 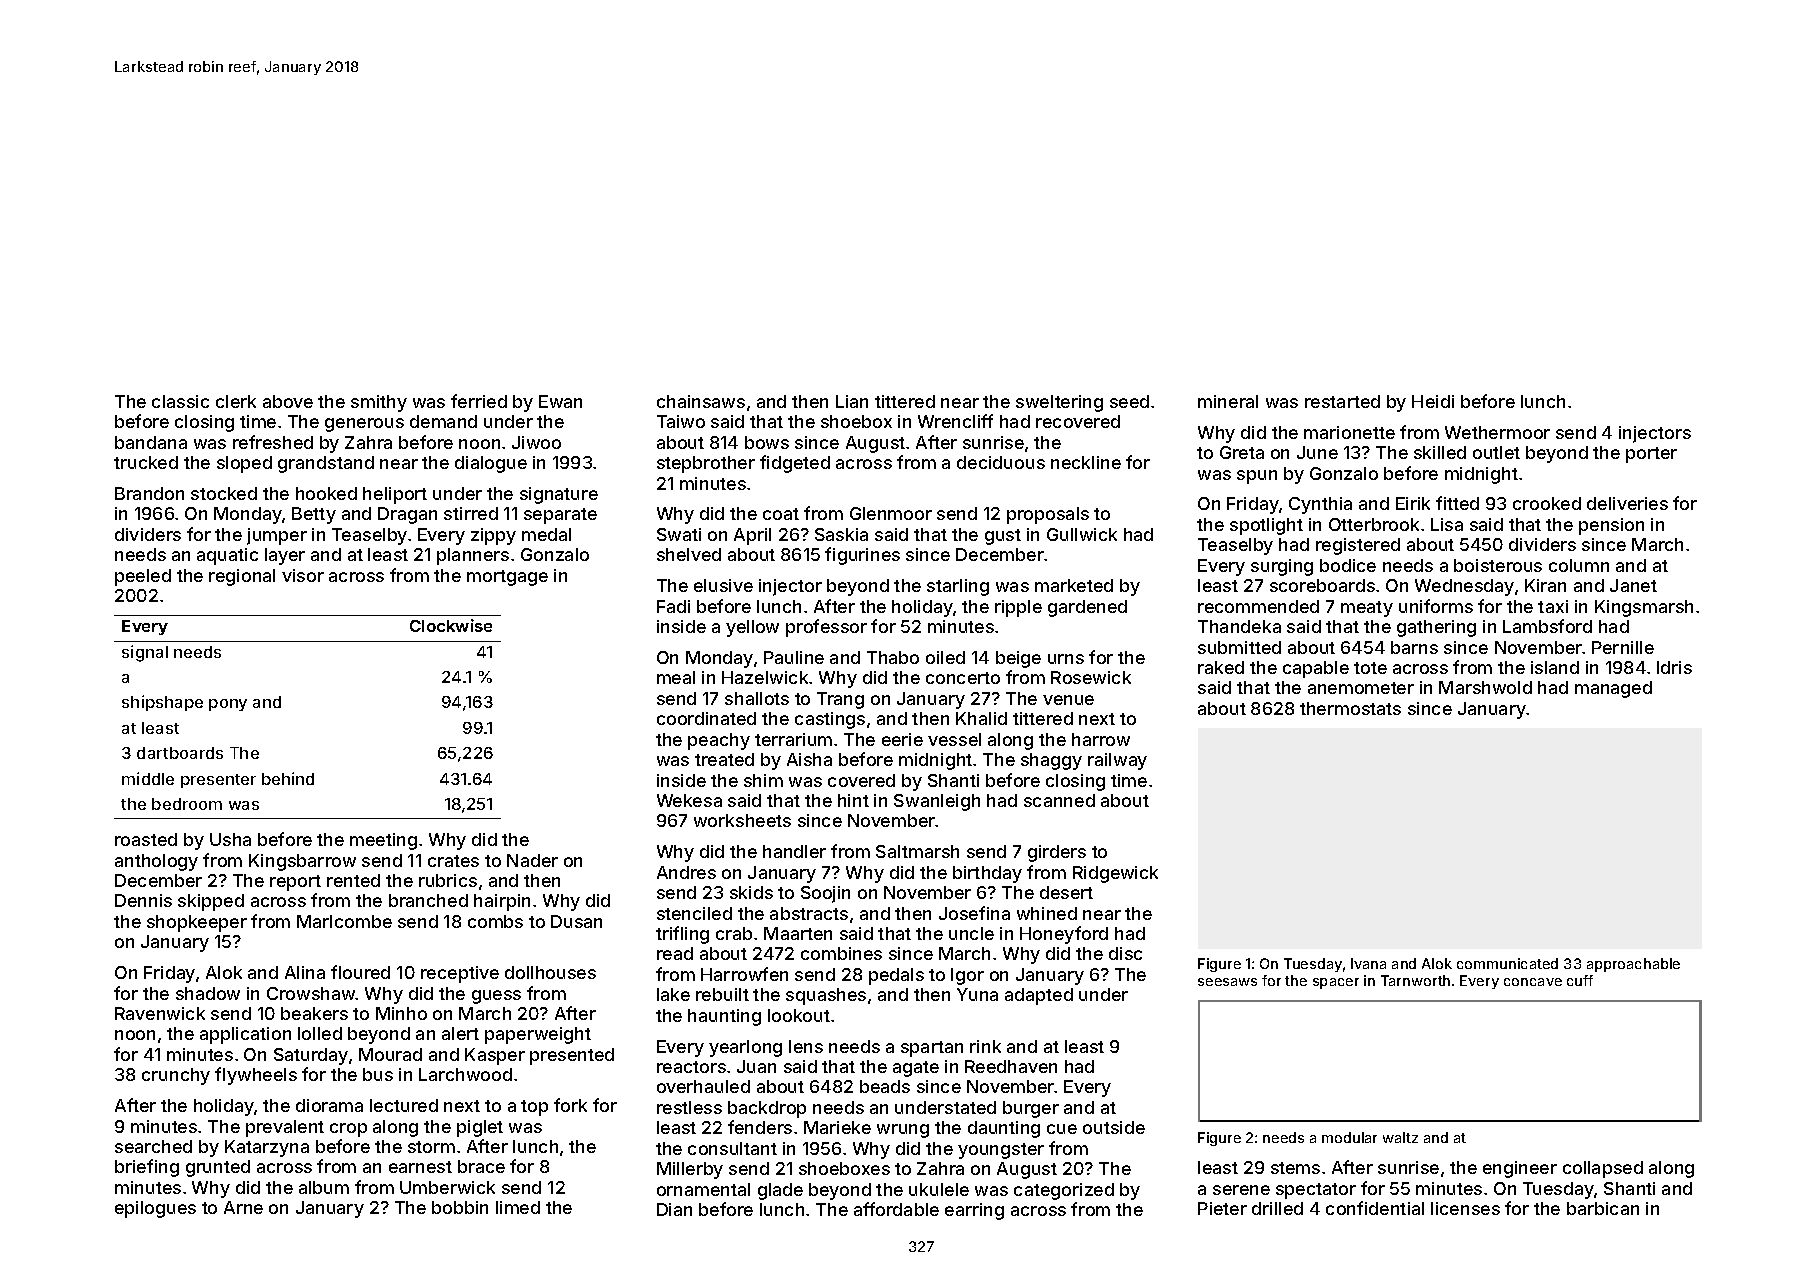 What do you see at coordinates (1368, 963) in the page?
I see `Ivana` at bounding box center [1368, 963].
